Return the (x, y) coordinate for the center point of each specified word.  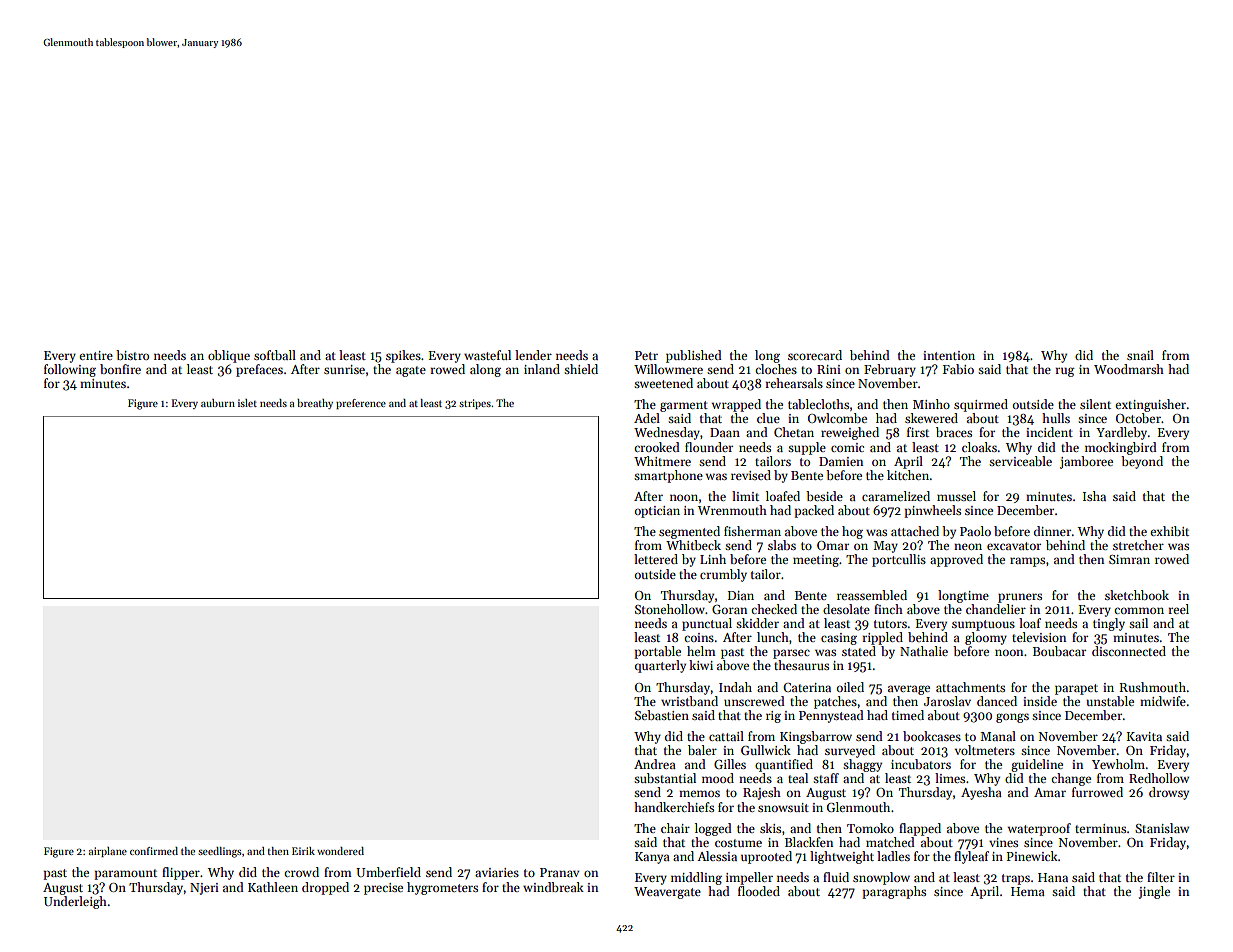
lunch (773, 637)
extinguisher (1150, 405)
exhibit (1169, 531)
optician (657, 512)
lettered (656, 559)
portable (657, 652)
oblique (229, 356)
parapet (1076, 689)
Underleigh (75, 902)
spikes (403, 356)
